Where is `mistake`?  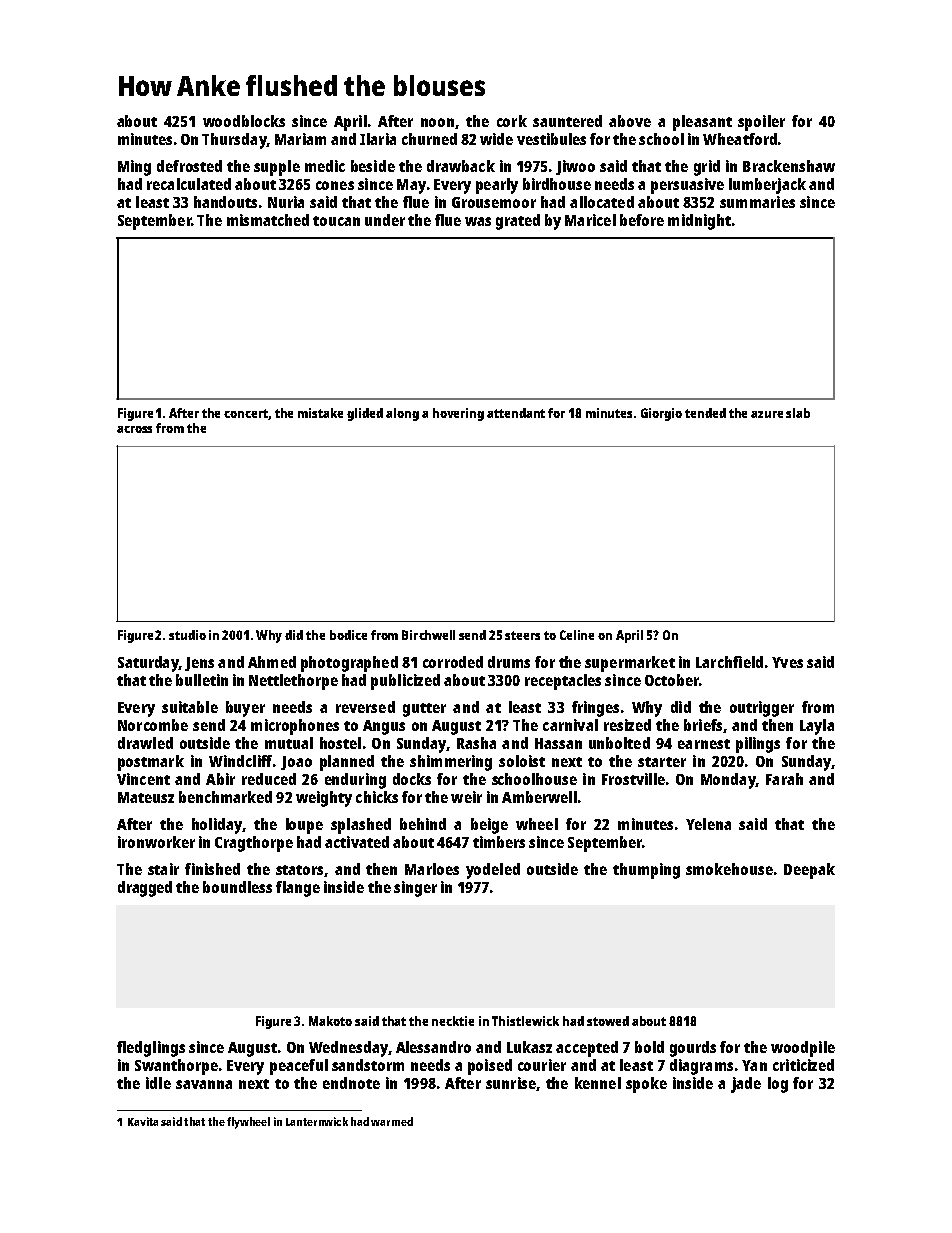 mistake is located at coordinates (320, 413).
